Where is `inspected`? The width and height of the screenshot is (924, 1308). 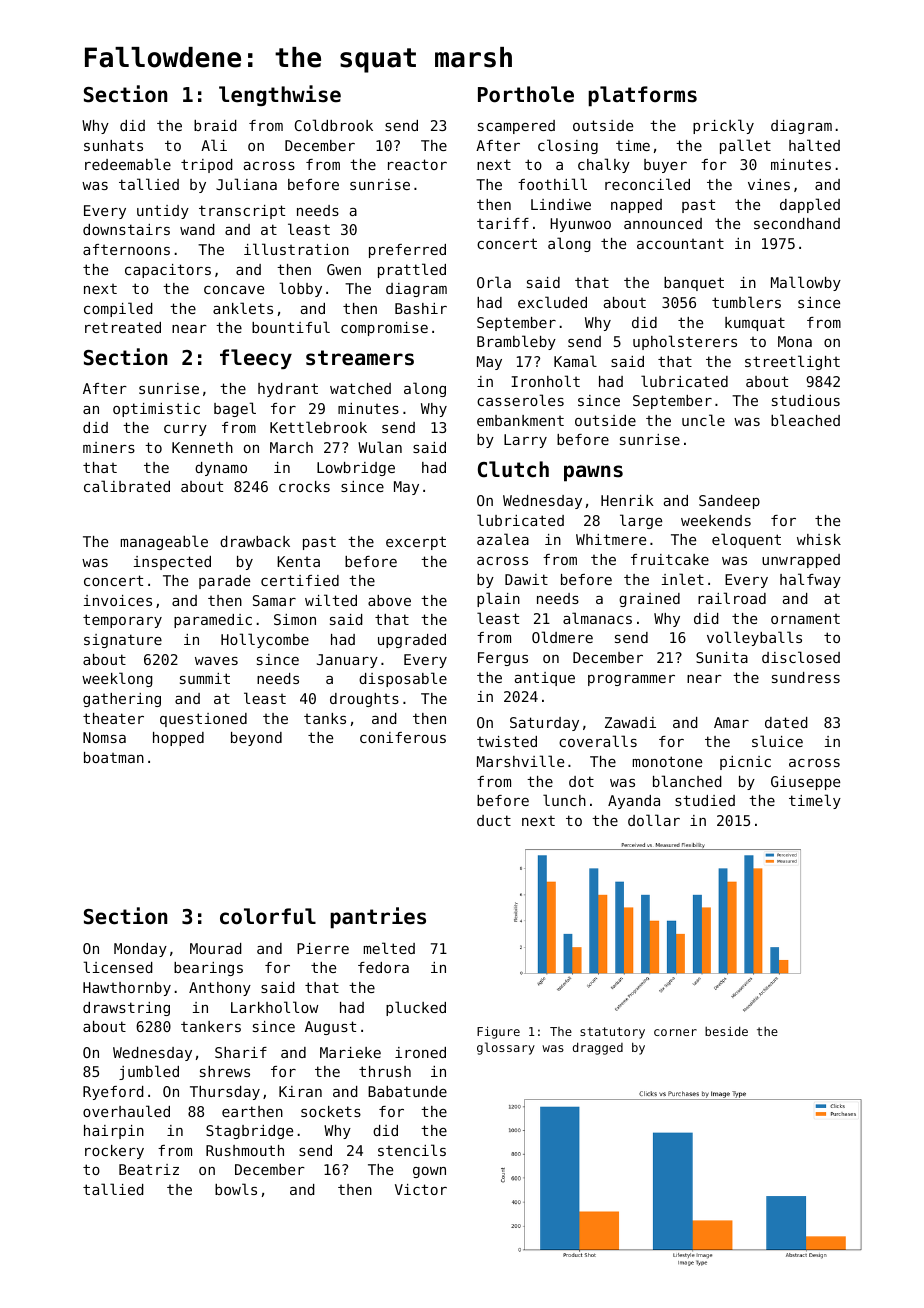
inspected is located at coordinates (172, 563).
